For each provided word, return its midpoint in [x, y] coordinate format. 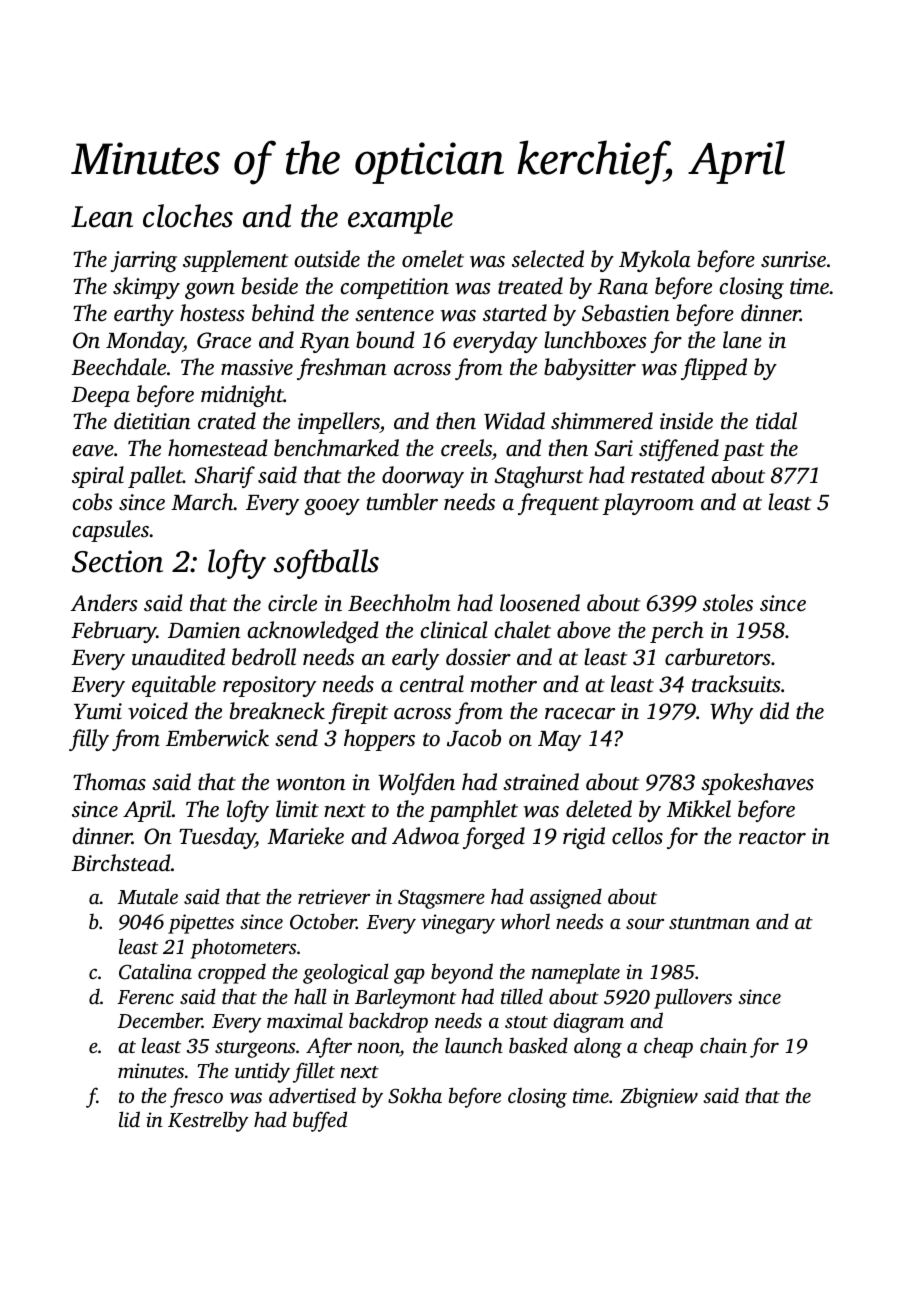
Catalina [155, 971]
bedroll [264, 657]
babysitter [590, 369]
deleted [599, 809]
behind [283, 313]
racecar [580, 714]
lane [742, 340]
